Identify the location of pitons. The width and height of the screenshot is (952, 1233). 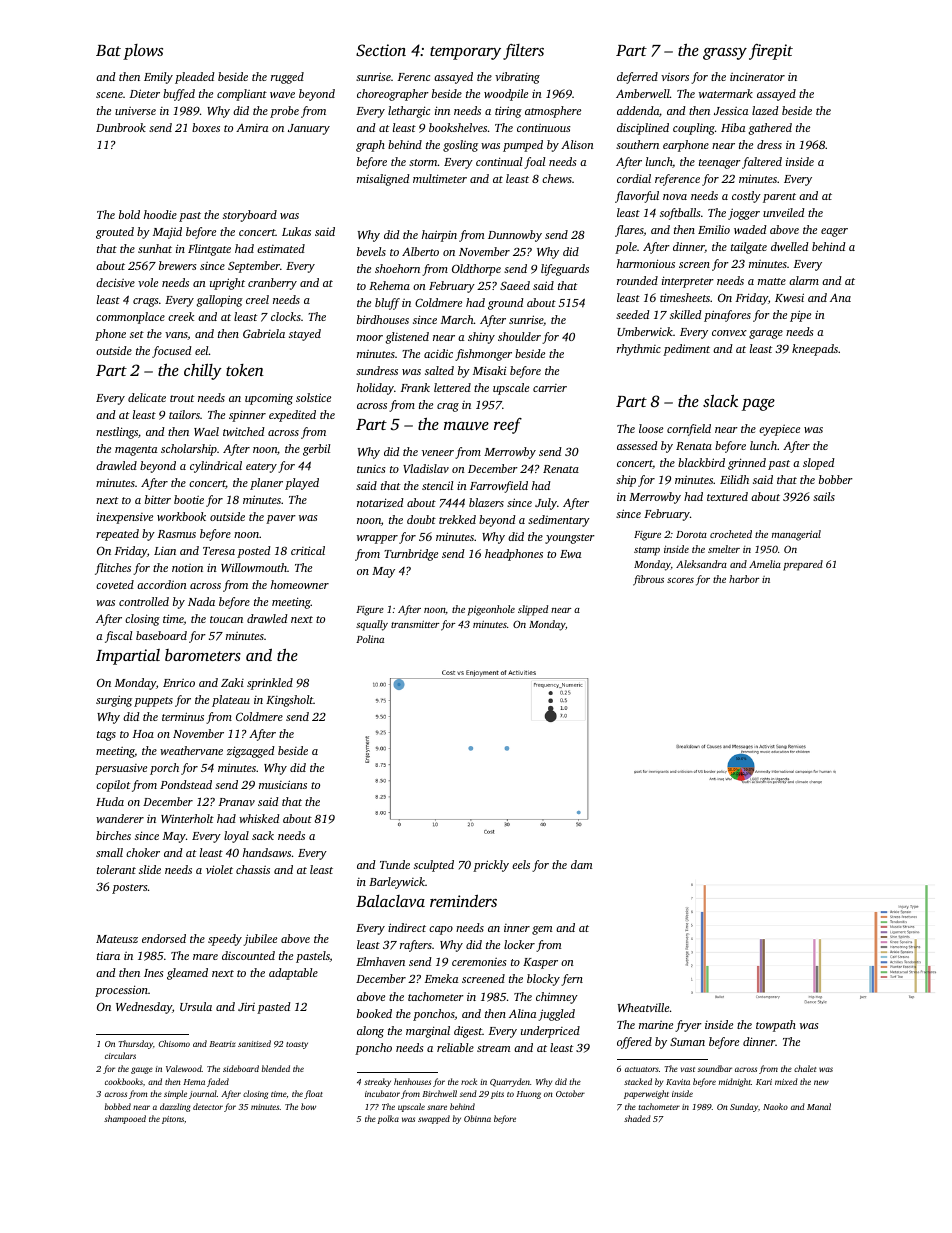
(173, 1120).
